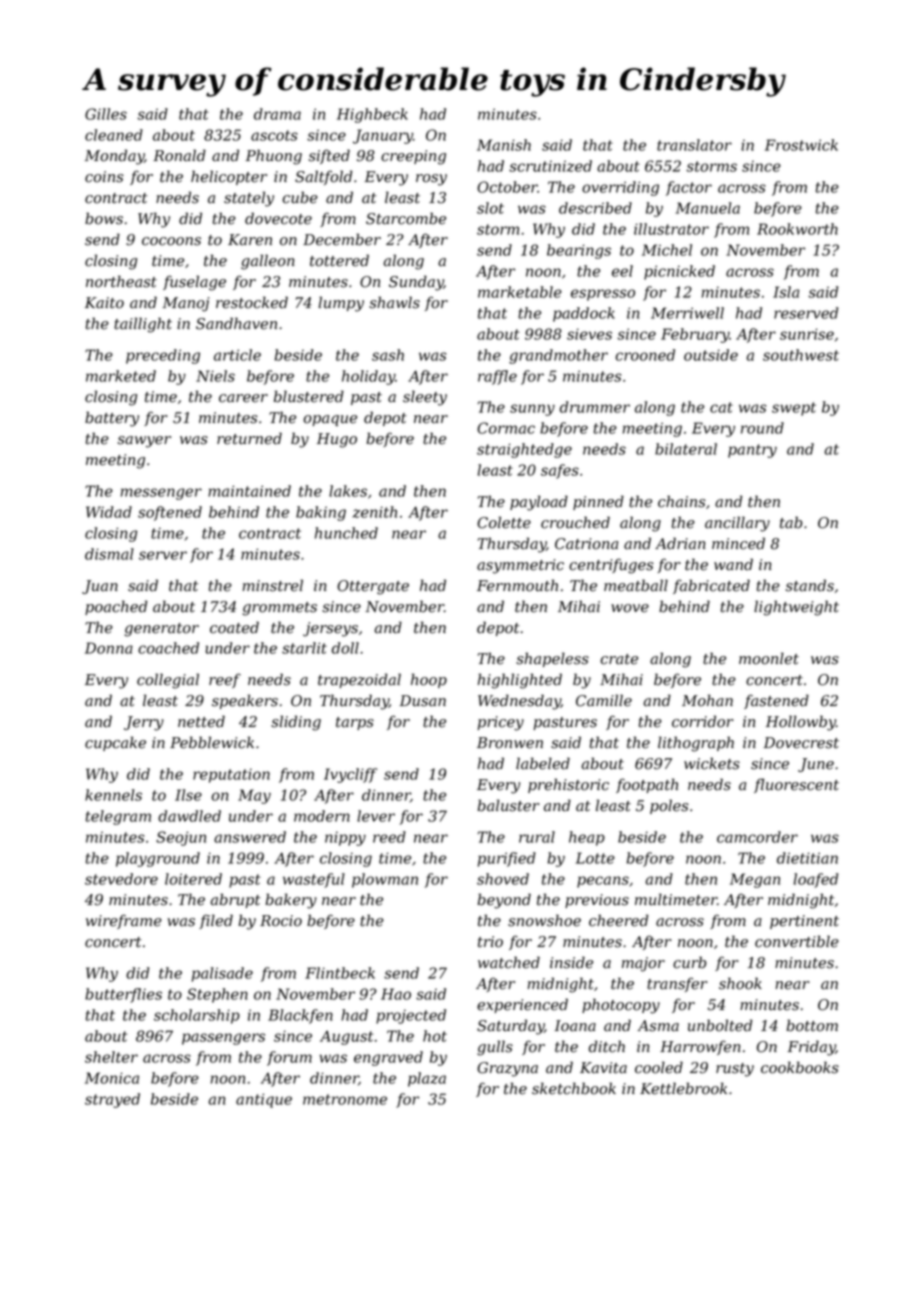 This page has width=924, height=1308. I want to click on Gilles, so click(106, 114).
